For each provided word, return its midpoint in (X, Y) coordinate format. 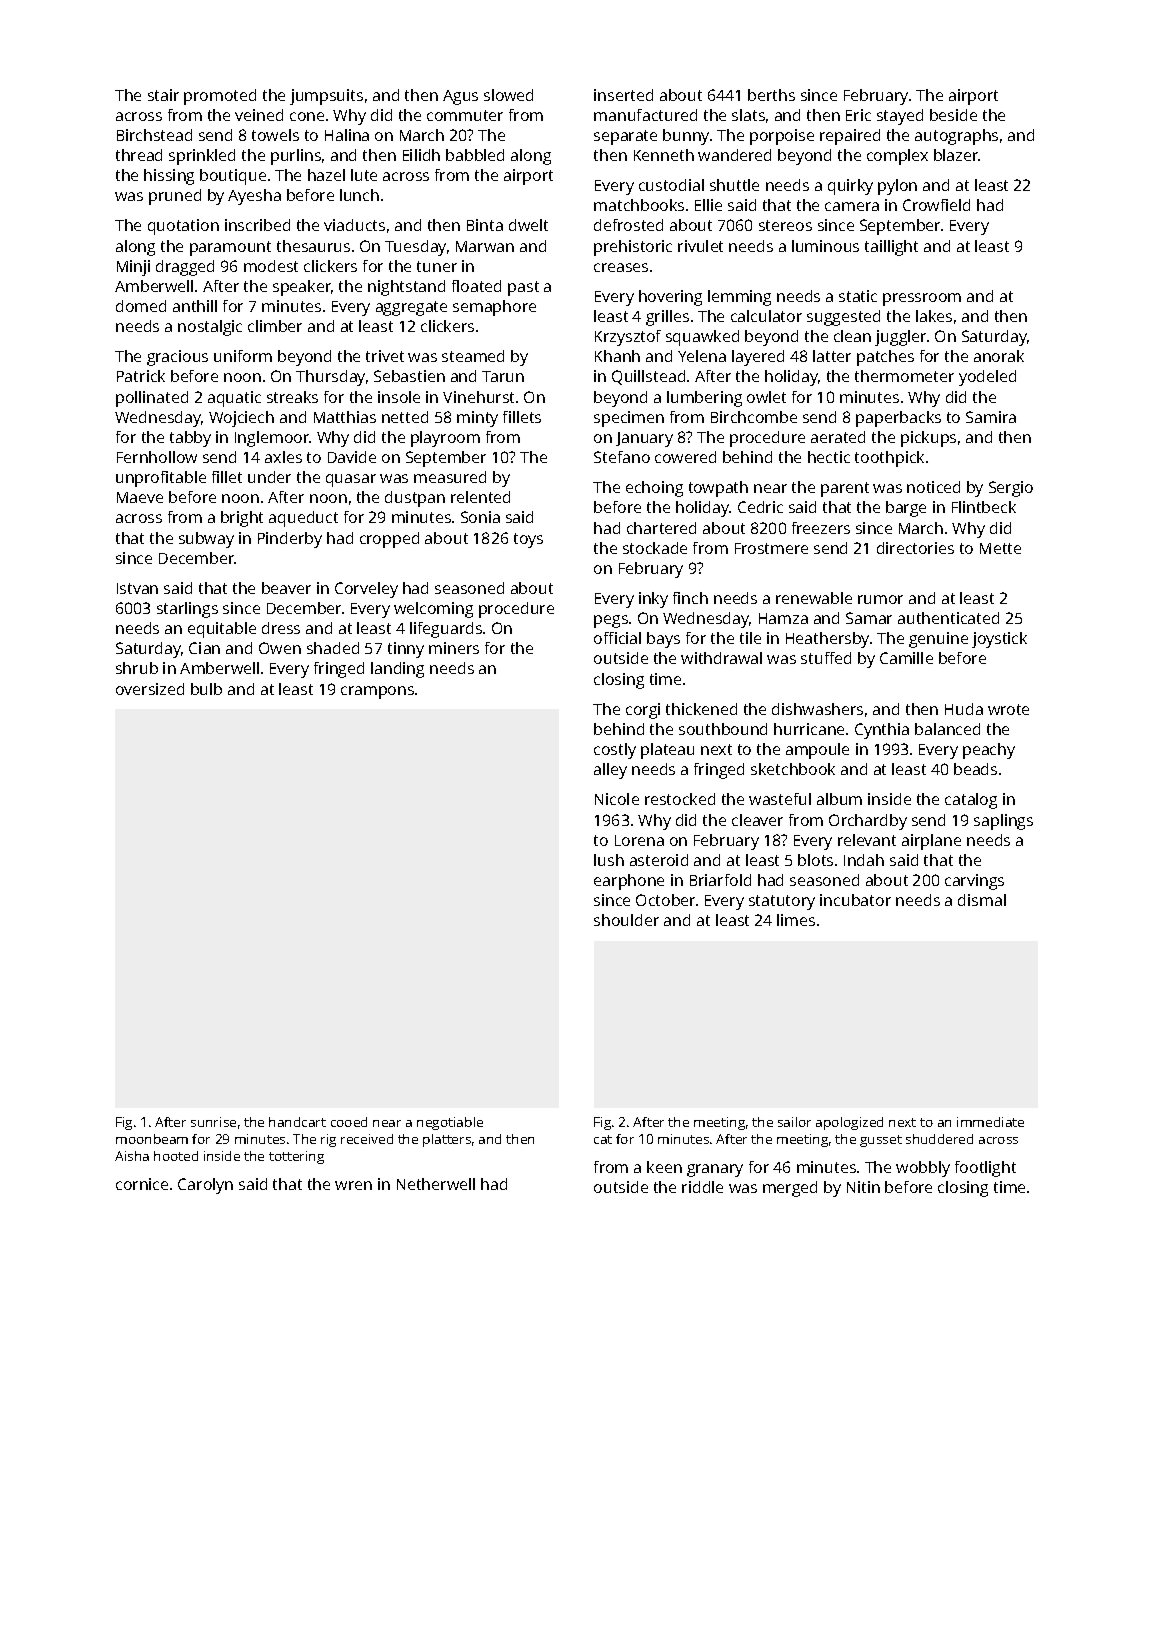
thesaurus (313, 246)
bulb (206, 689)
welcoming (433, 610)
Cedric (760, 507)
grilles (667, 318)
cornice (142, 1184)
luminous (825, 246)
